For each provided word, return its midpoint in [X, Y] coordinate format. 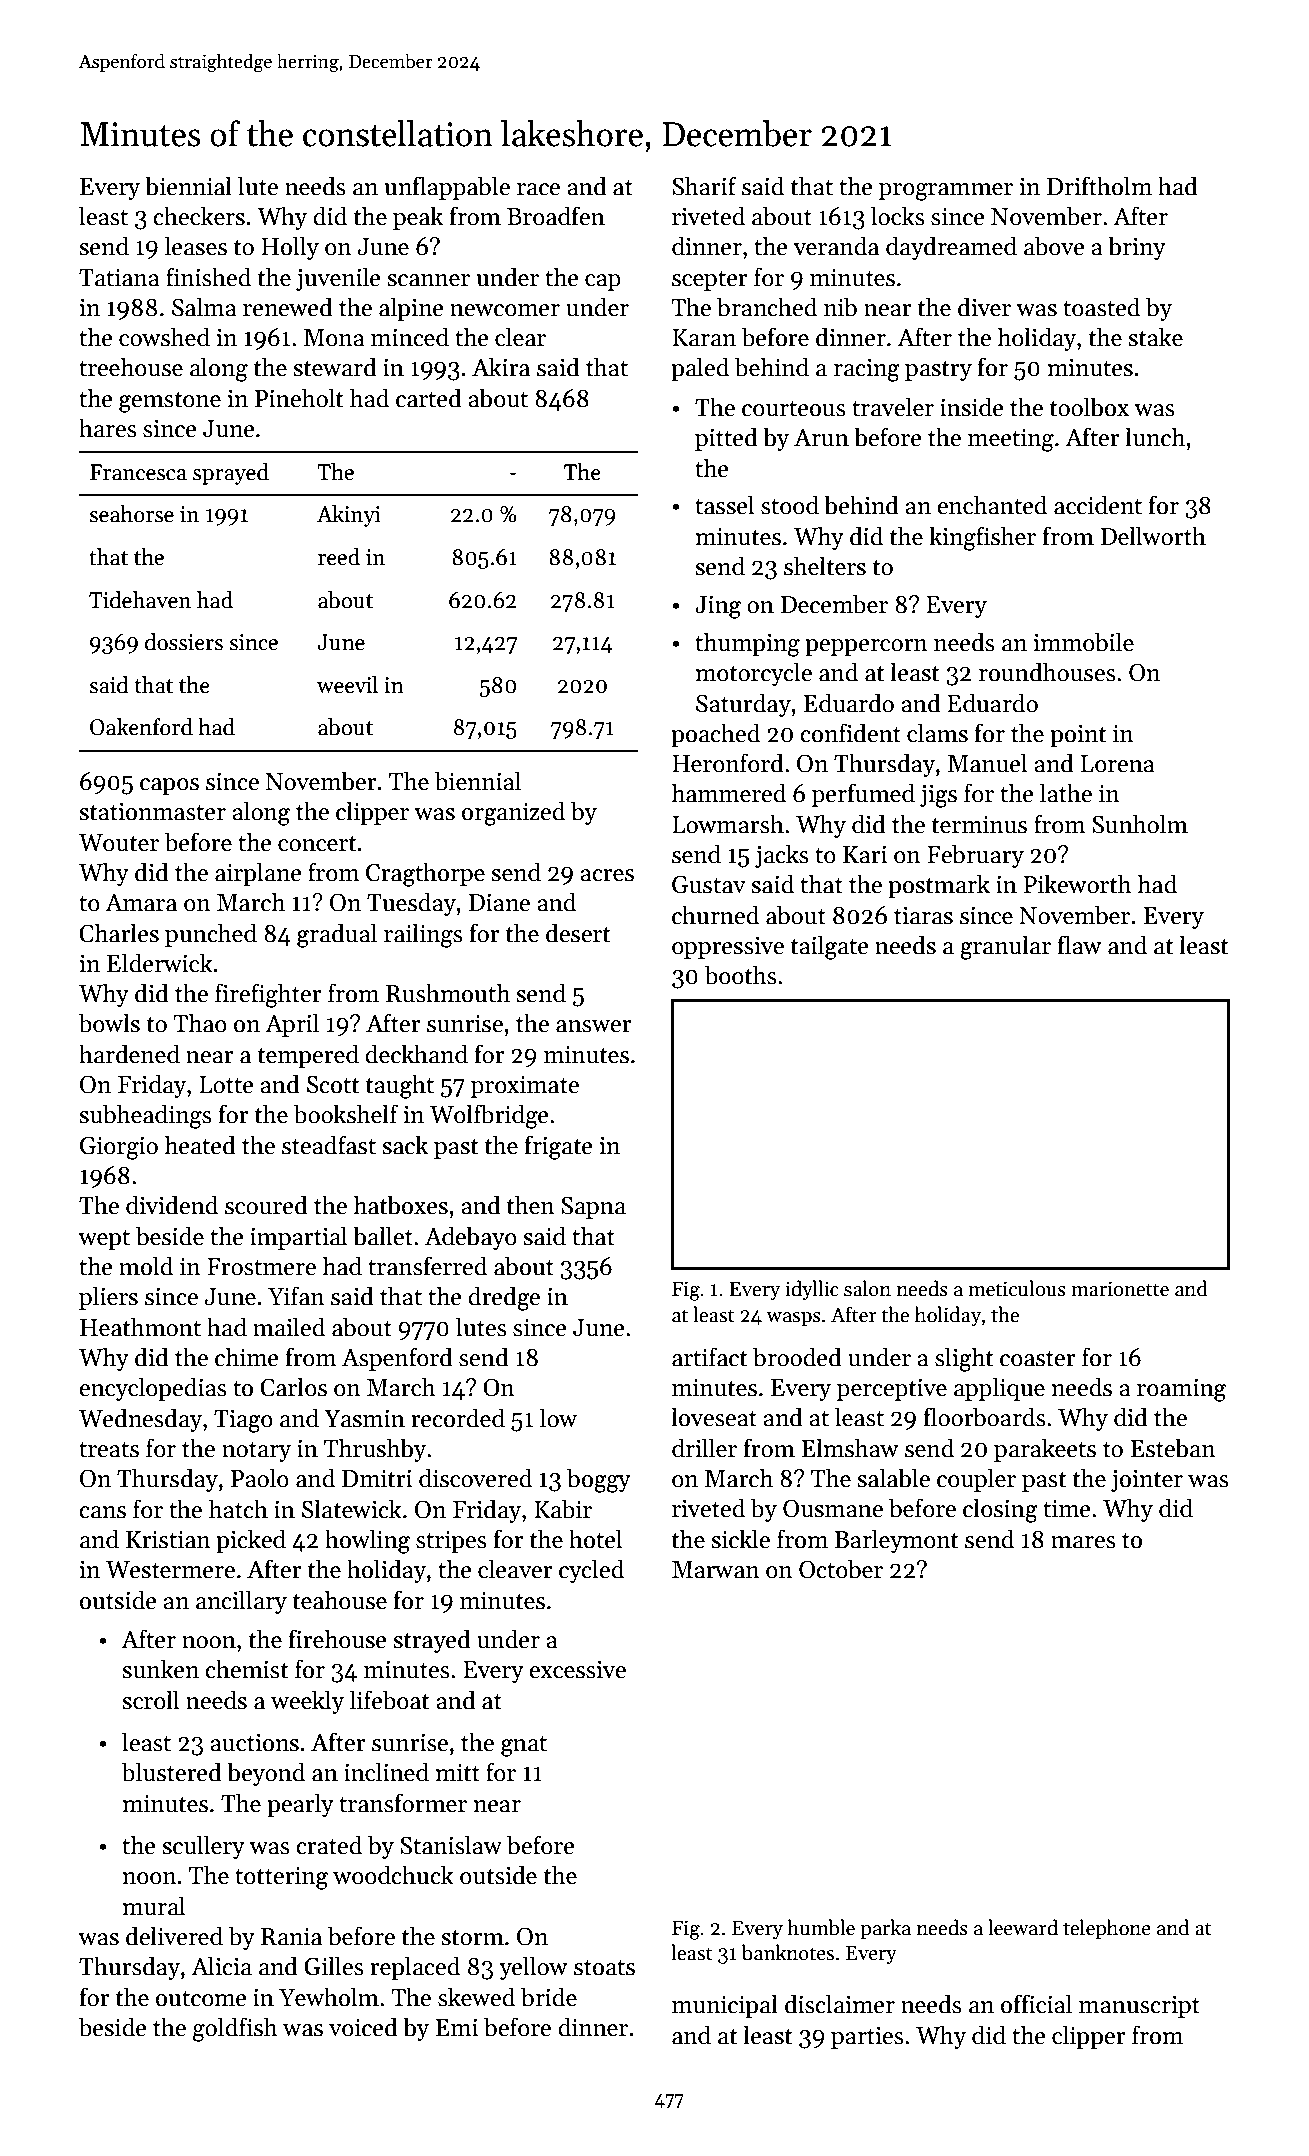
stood [790, 505]
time [1066, 1509]
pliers [108, 1298]
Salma [204, 307]
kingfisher [982, 538]
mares [1083, 1542]
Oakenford [141, 727]
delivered [174, 1936]
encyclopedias [153, 1389]
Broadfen [556, 216]
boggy [599, 1480]
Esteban [1173, 1448]
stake [1155, 337]
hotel [595, 1539]
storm [472, 1938]
